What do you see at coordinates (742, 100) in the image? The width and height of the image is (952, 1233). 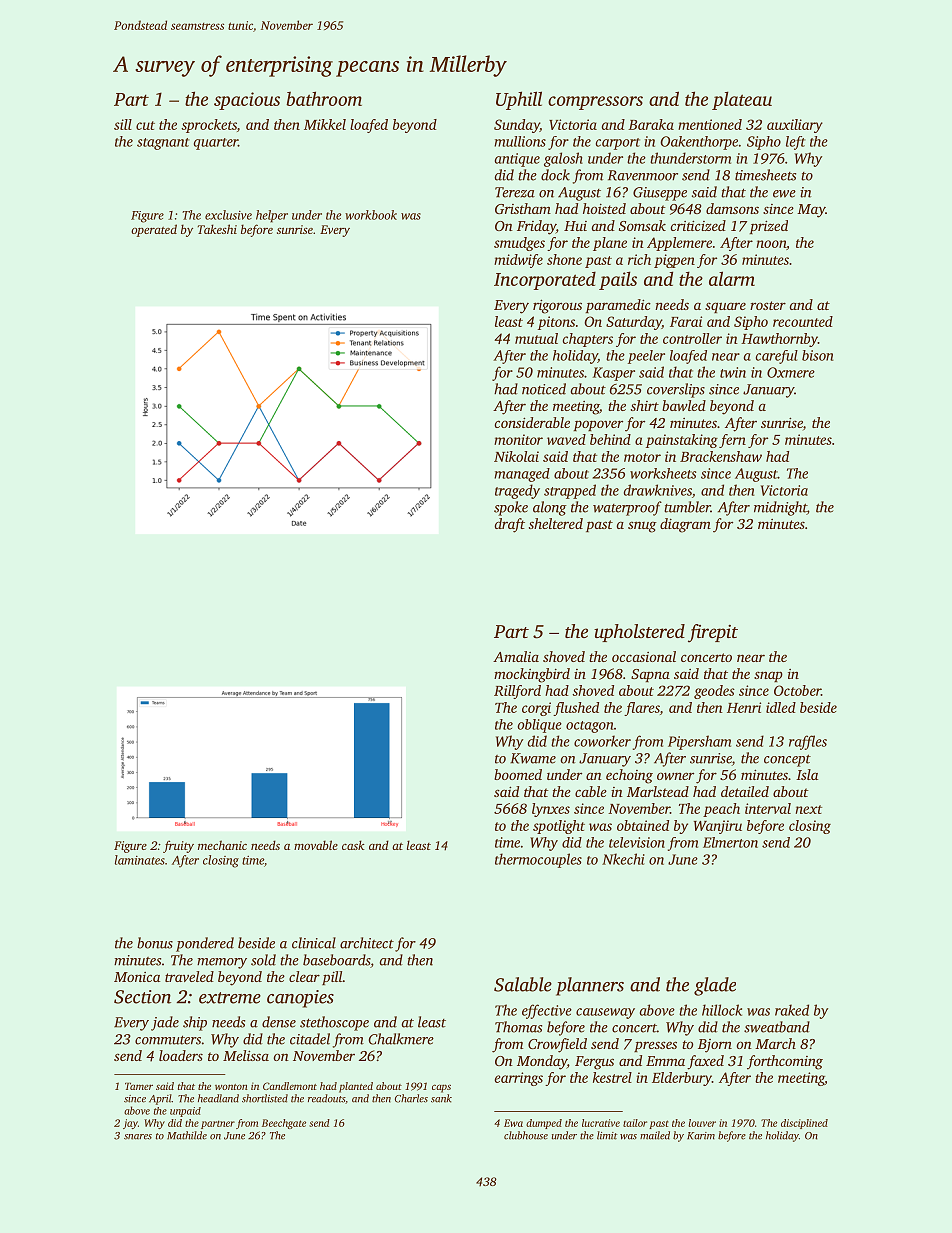 I see `plateau` at bounding box center [742, 100].
